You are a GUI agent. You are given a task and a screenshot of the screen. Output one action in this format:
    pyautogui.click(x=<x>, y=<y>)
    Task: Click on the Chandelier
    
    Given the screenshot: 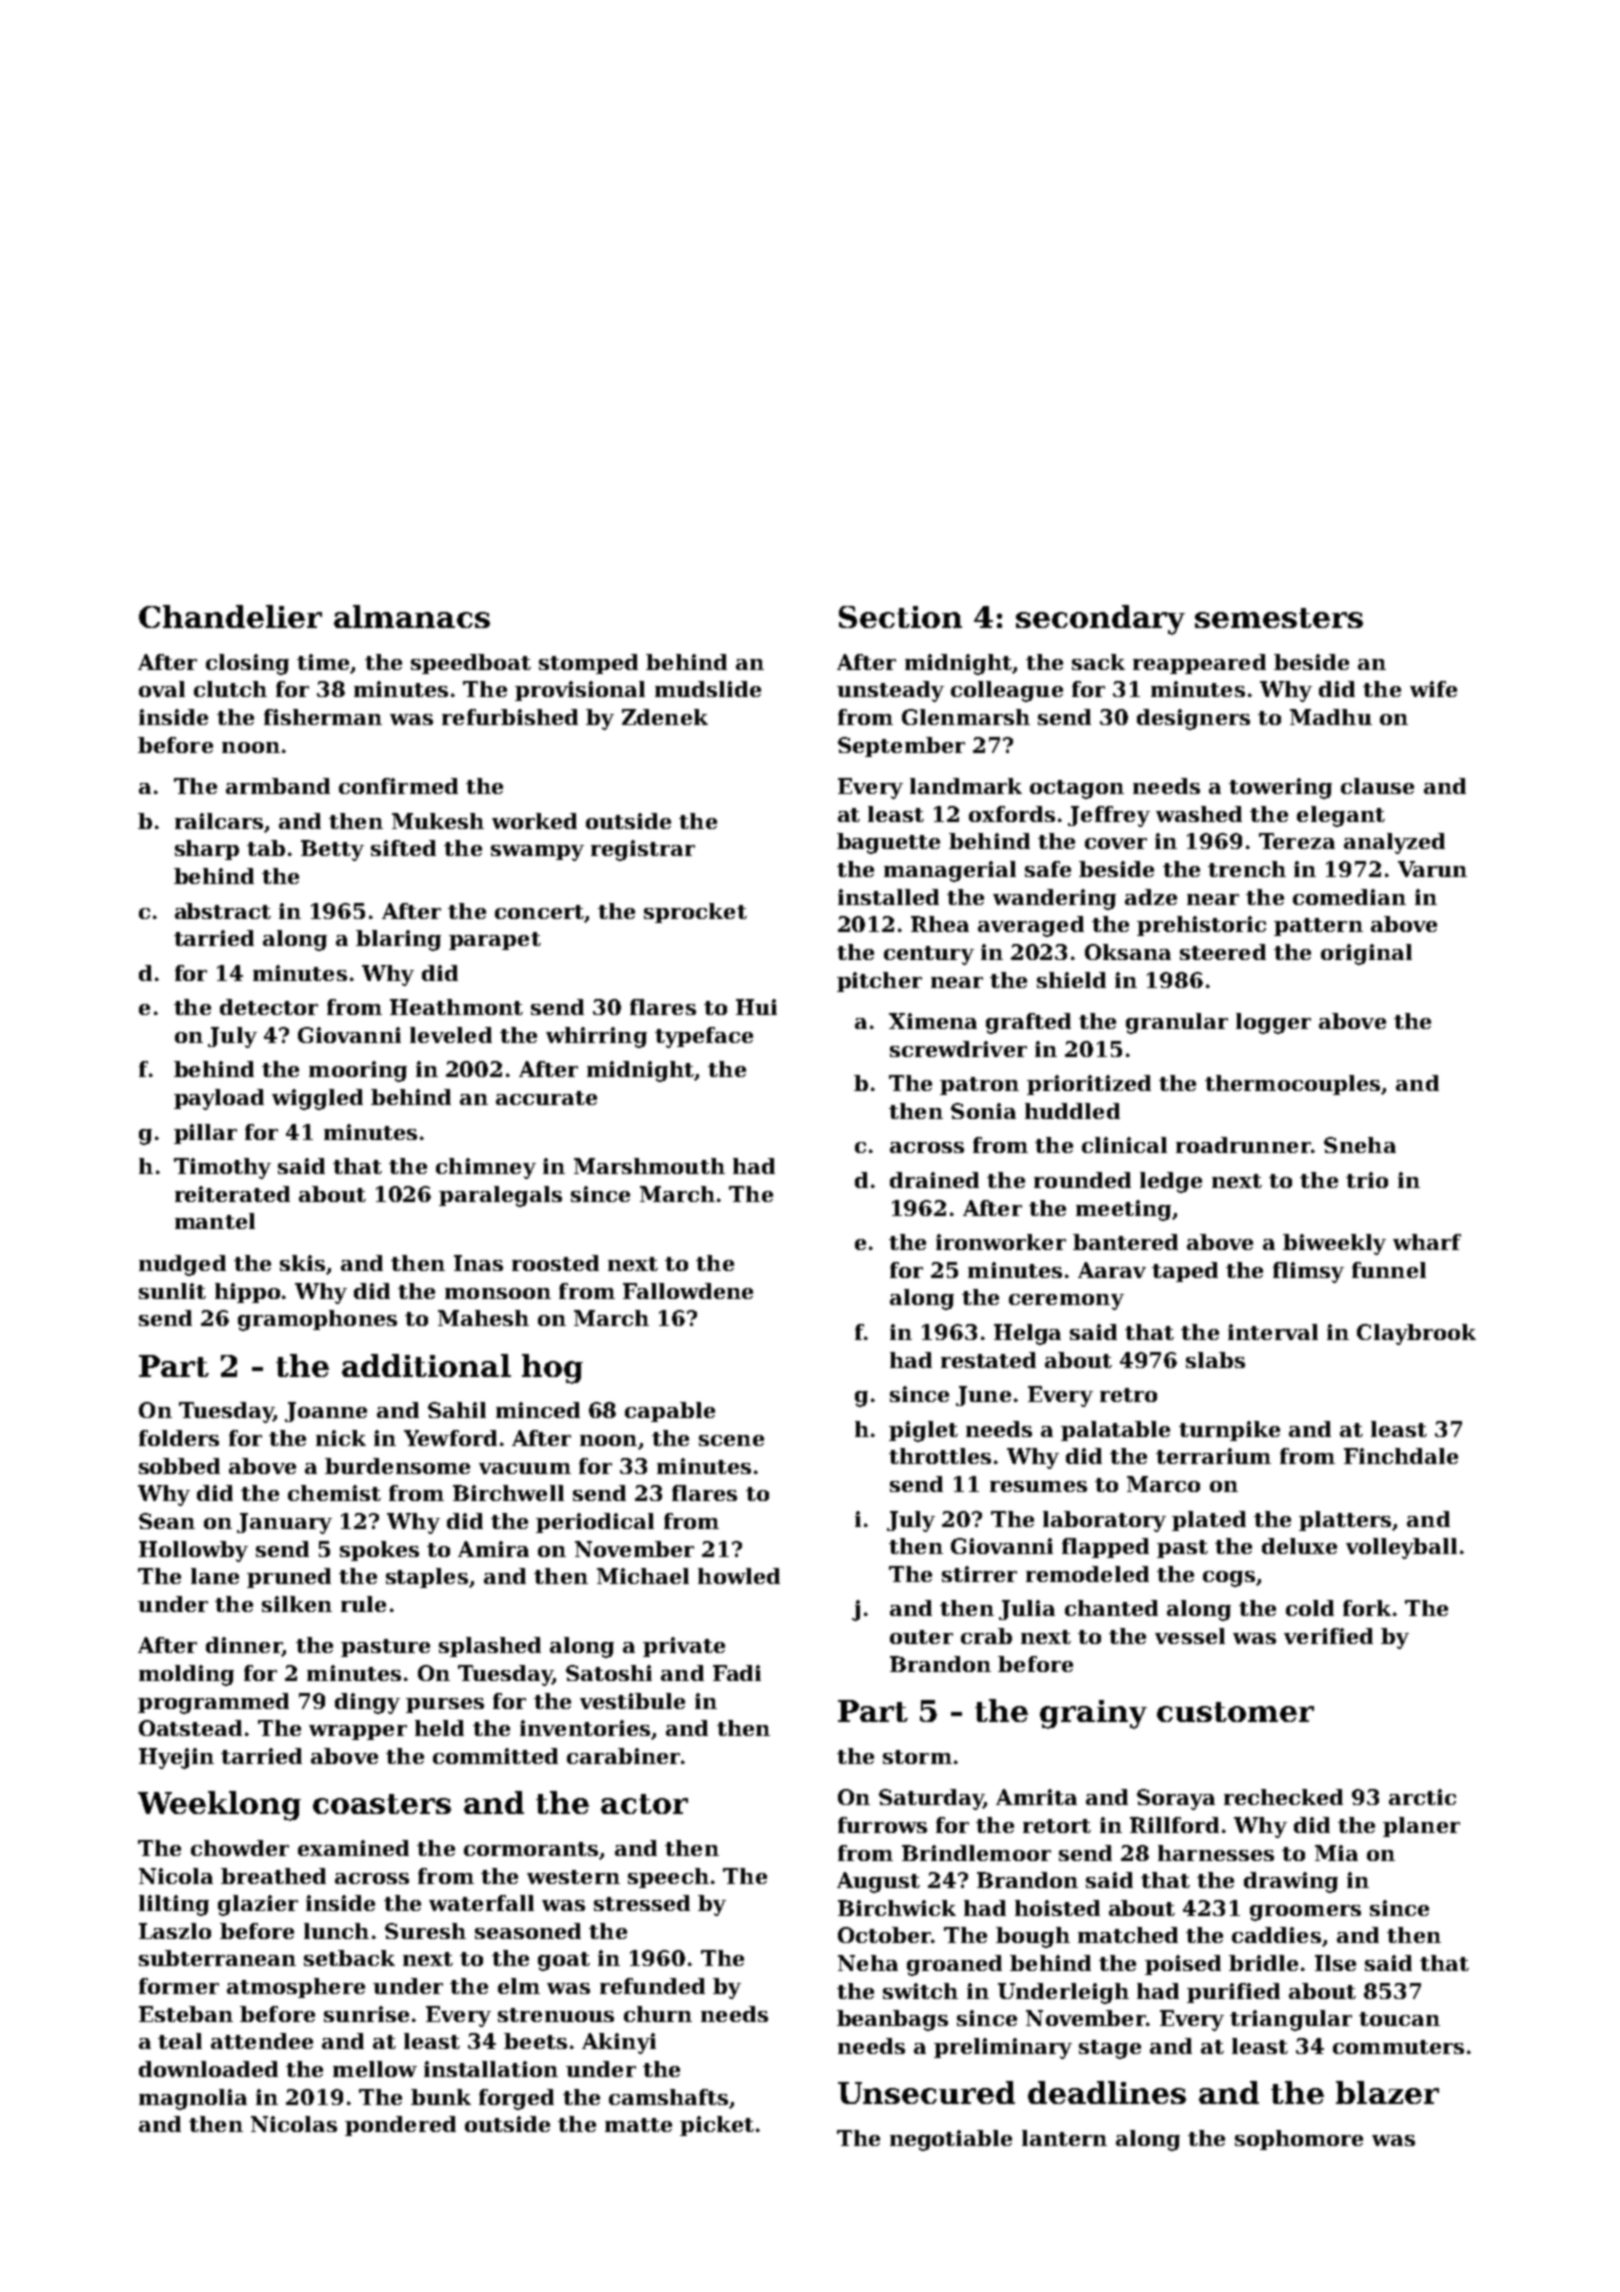 What is the action you would take?
    pyautogui.click(x=230, y=616)
